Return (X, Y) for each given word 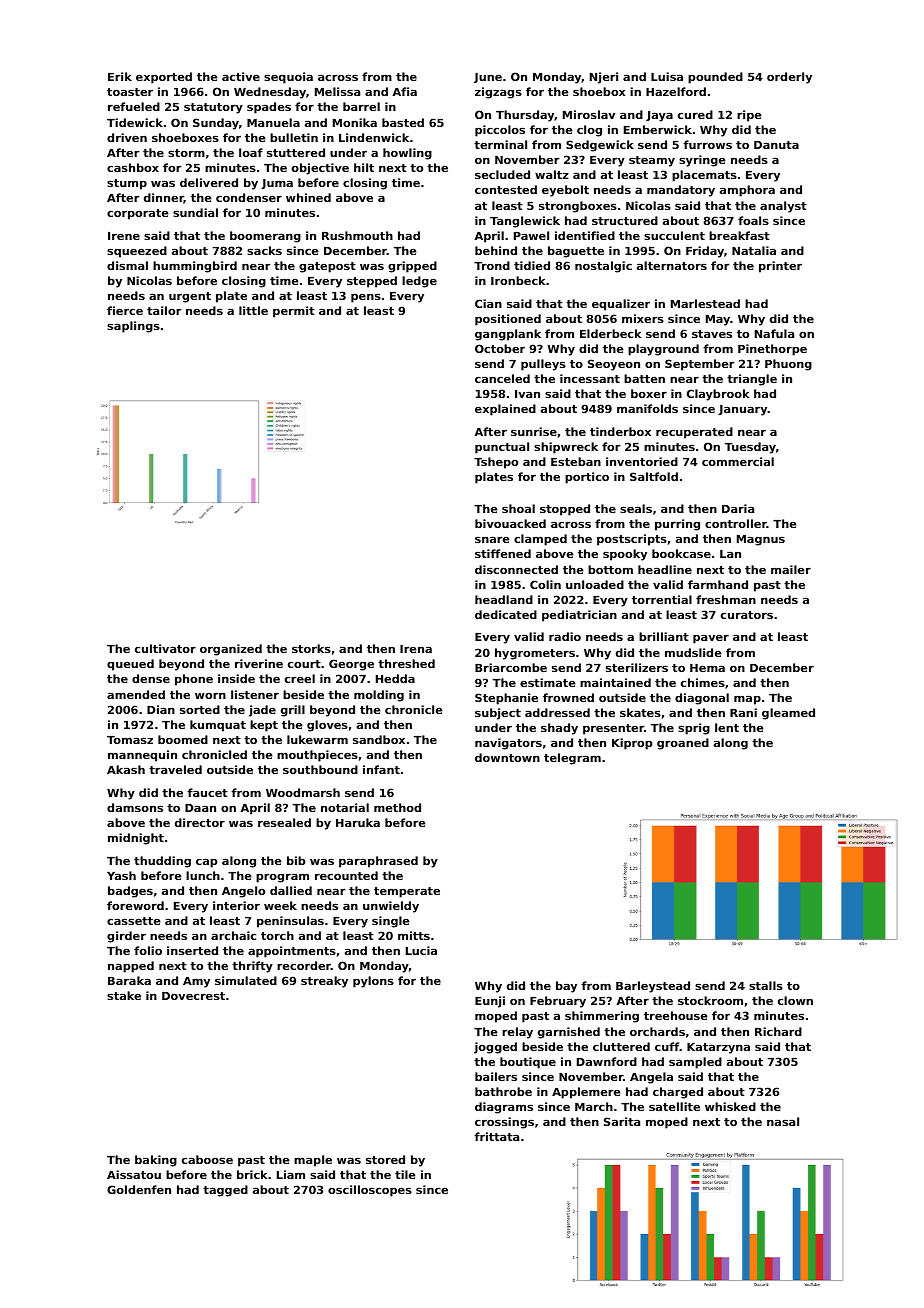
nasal (783, 1121)
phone (194, 680)
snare (492, 539)
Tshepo (496, 463)
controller (736, 523)
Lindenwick (374, 137)
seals (636, 508)
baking (156, 1161)
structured (625, 220)
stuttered (296, 152)
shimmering (602, 1017)
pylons (373, 982)
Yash (121, 875)
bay (566, 987)
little (253, 310)
